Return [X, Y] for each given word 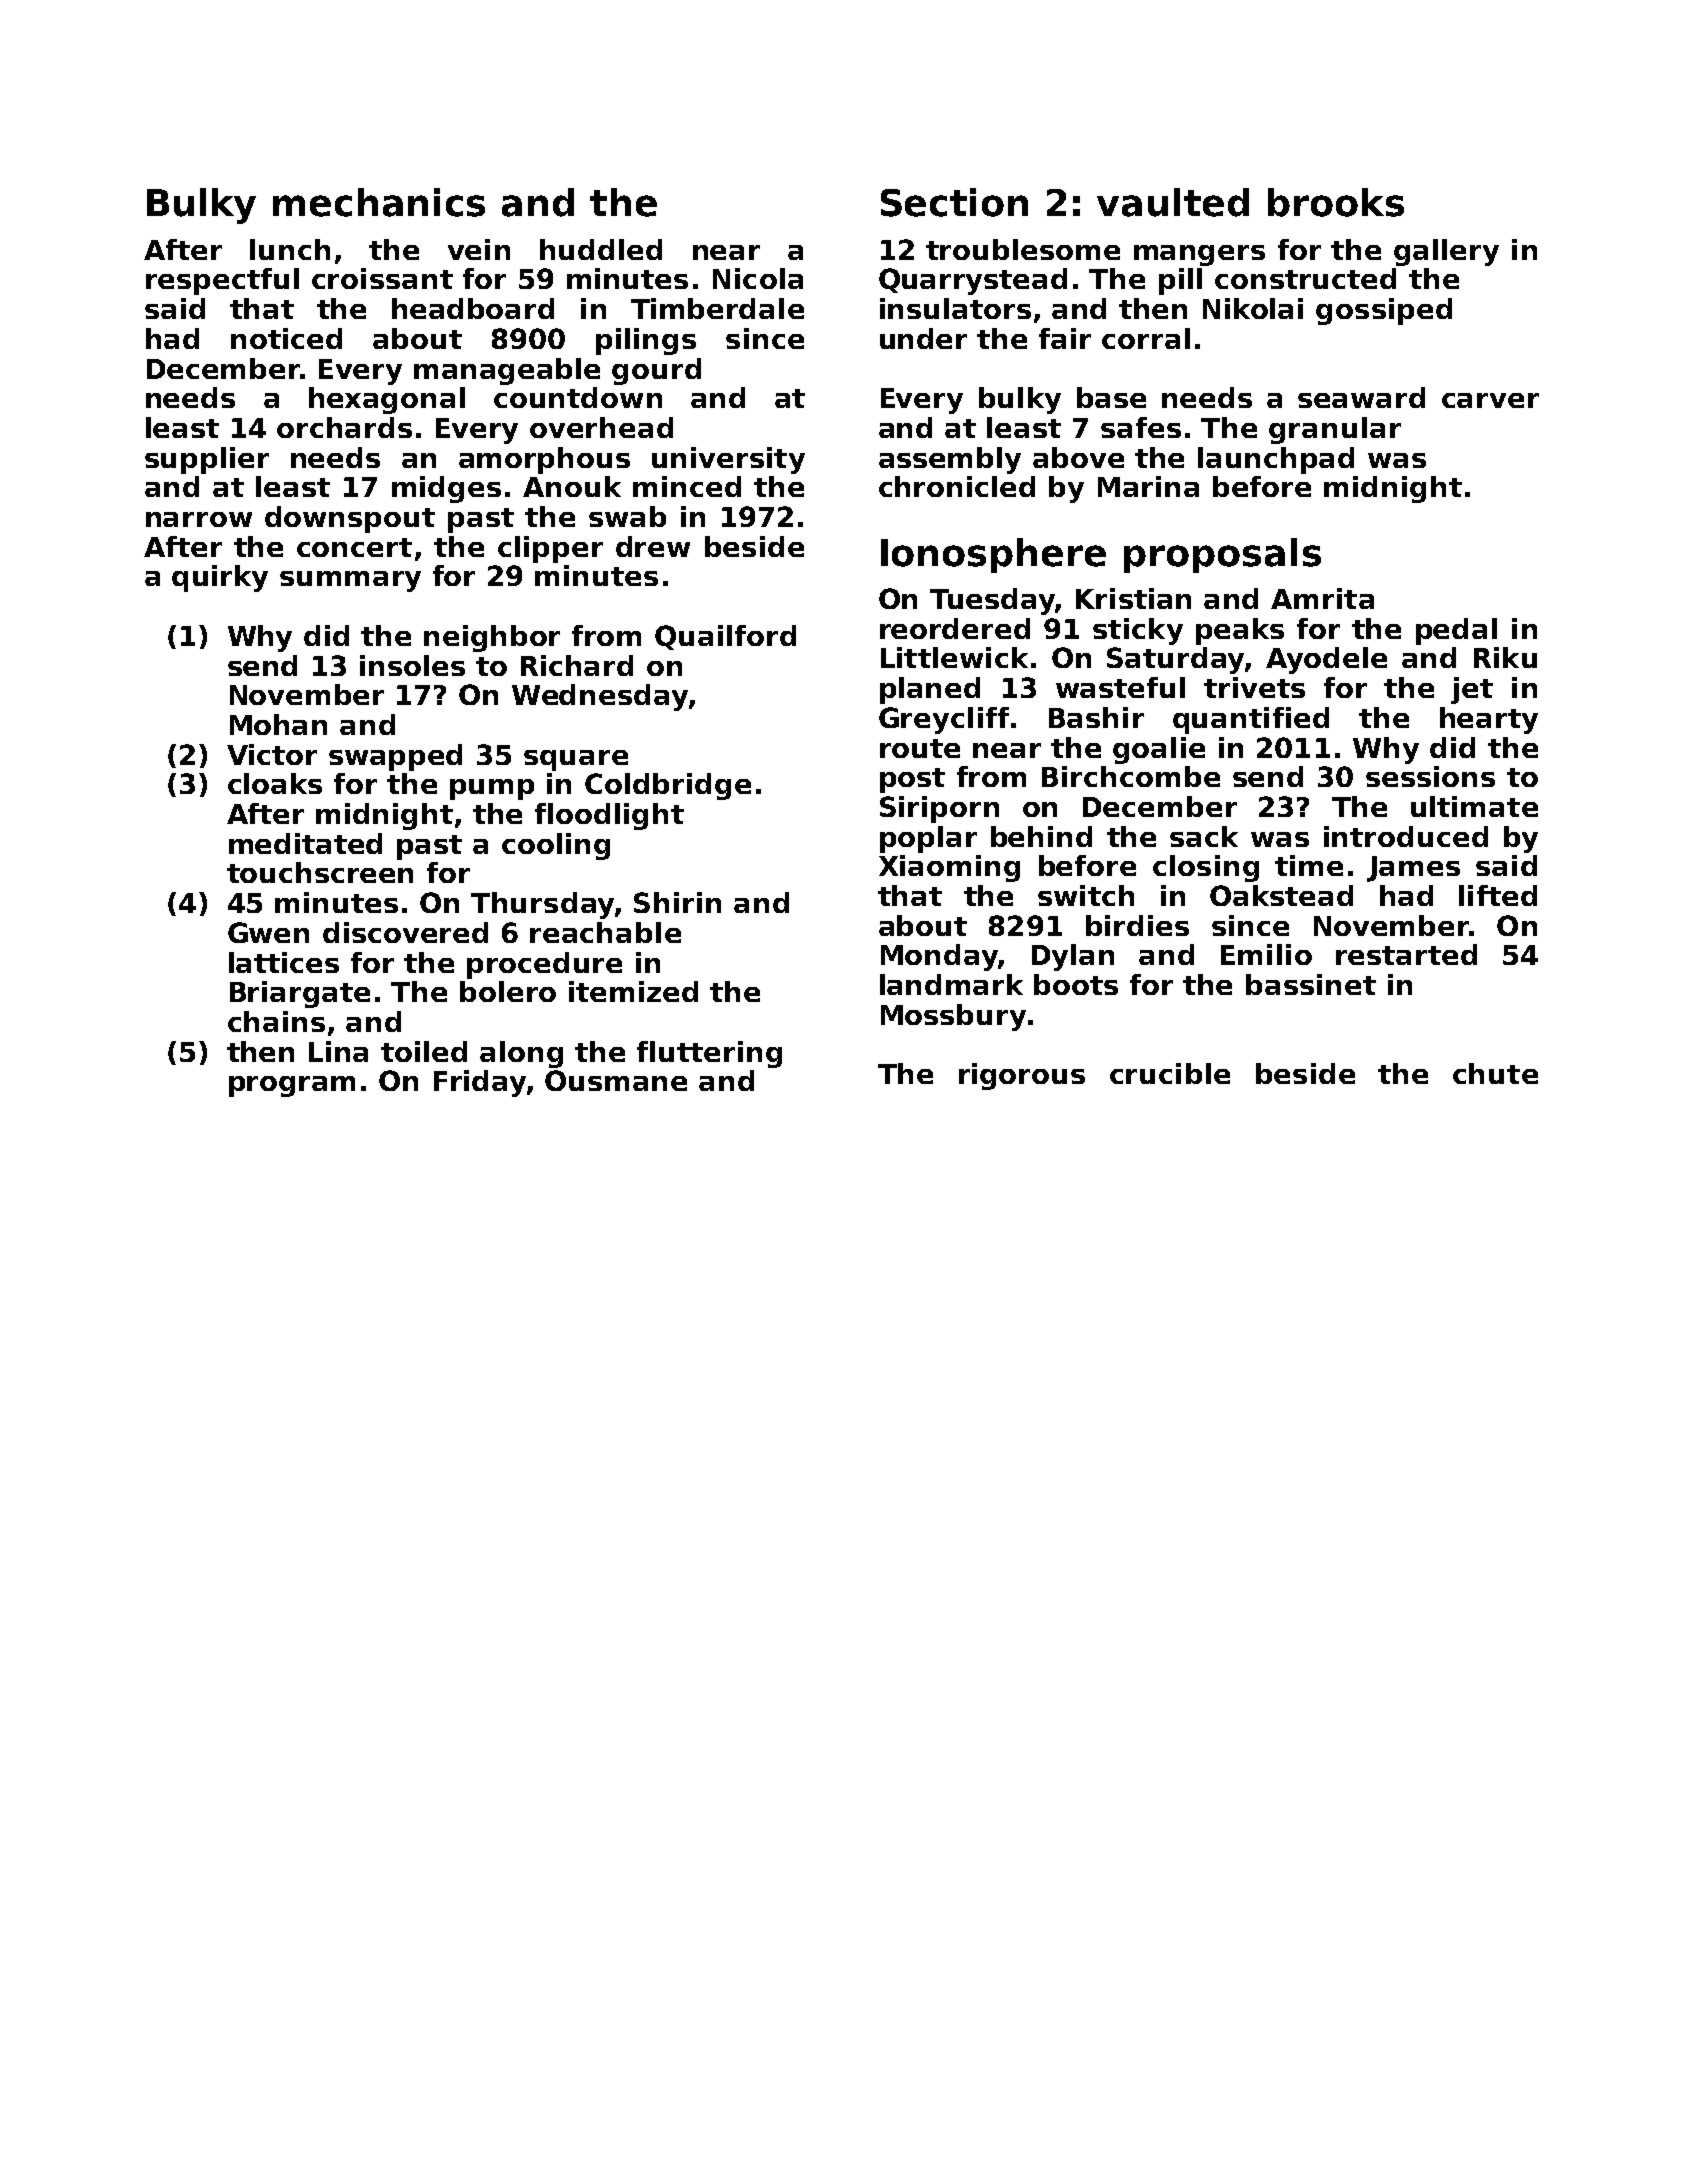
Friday [480, 1083]
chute [1495, 1073]
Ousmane [616, 1080]
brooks [1336, 202]
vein [479, 249]
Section [954, 202]
